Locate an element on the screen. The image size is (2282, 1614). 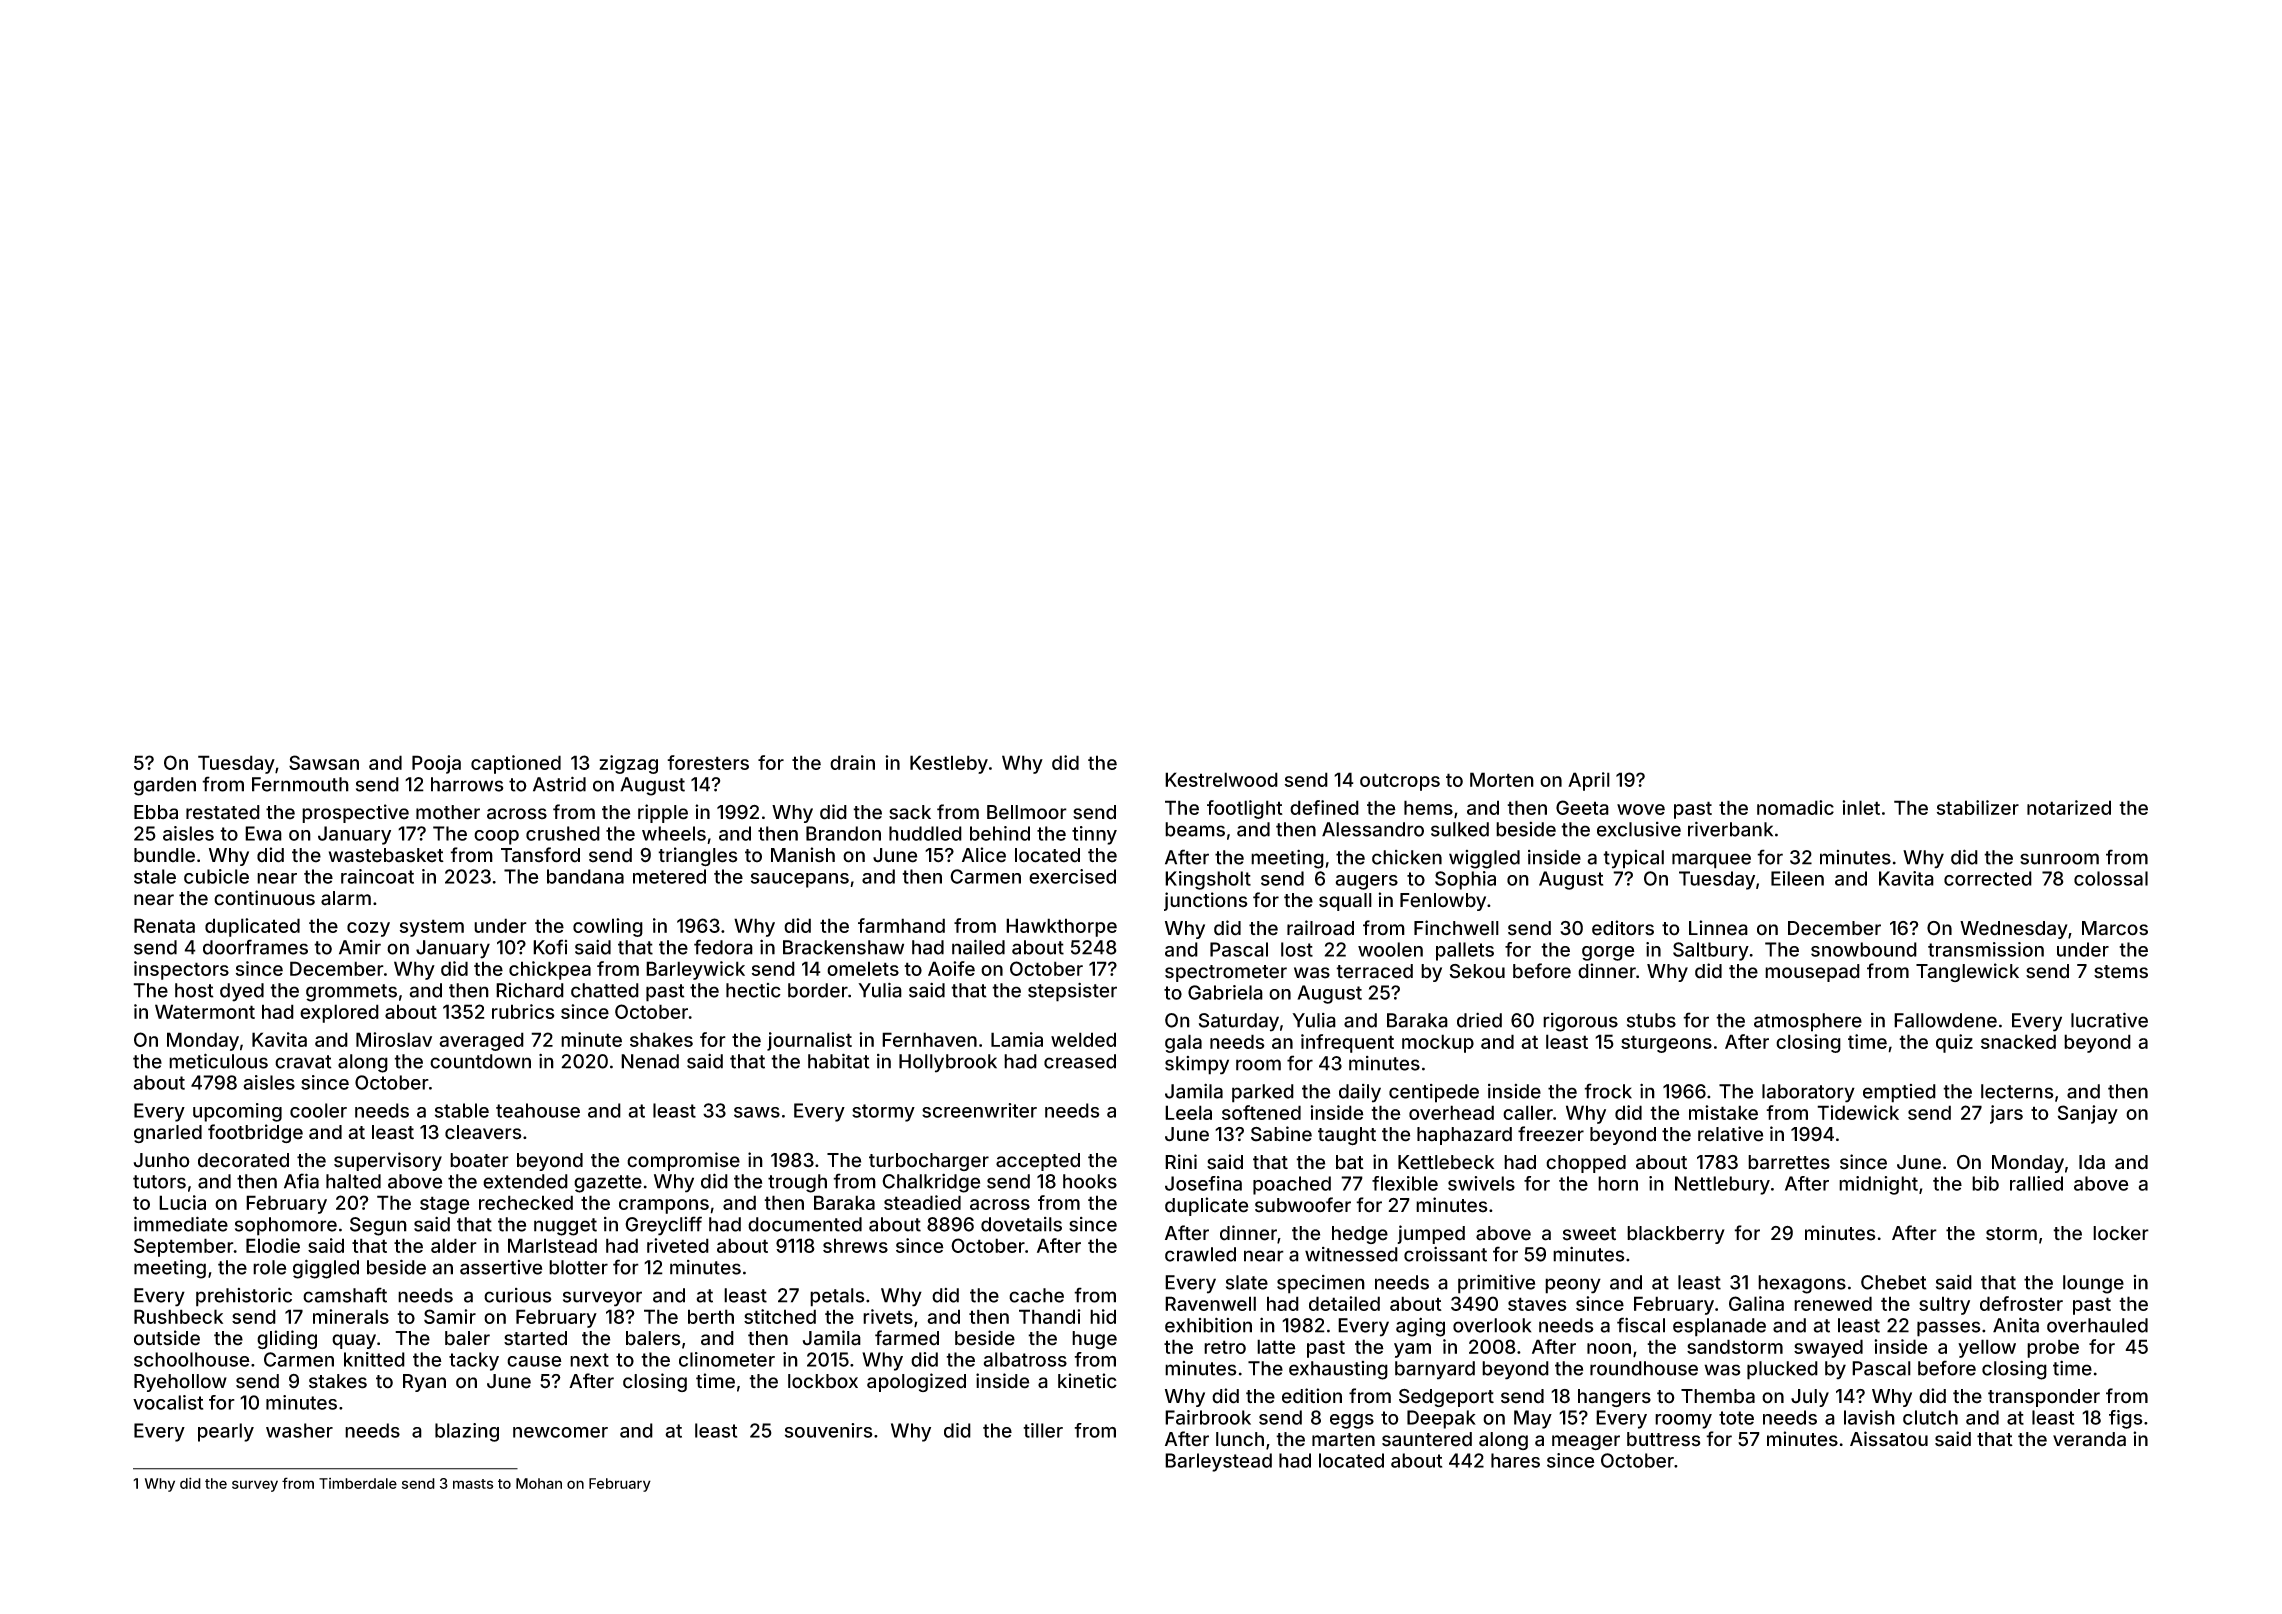
notarized is located at coordinates (2069, 807).
